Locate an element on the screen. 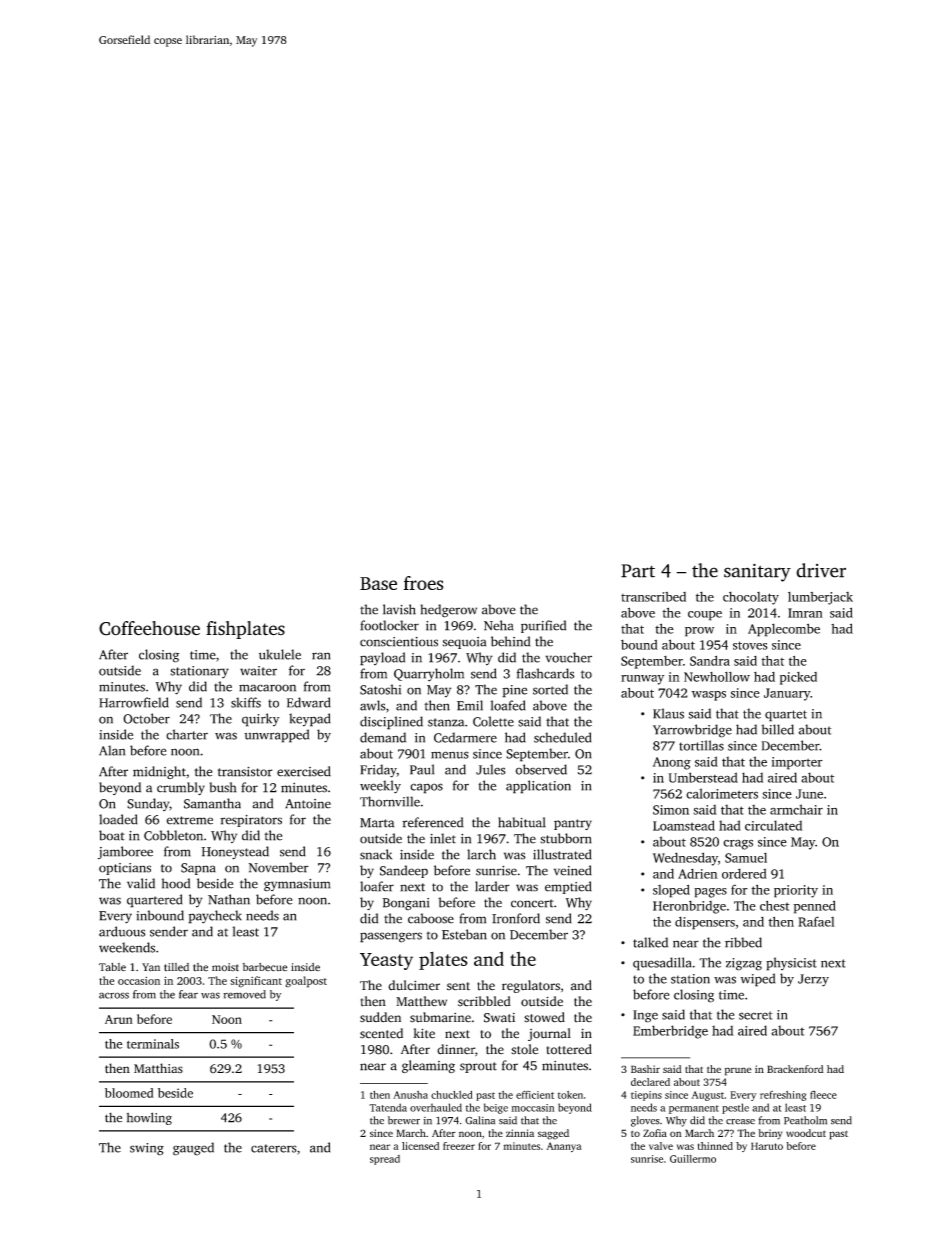  weekends is located at coordinates (127, 947).
